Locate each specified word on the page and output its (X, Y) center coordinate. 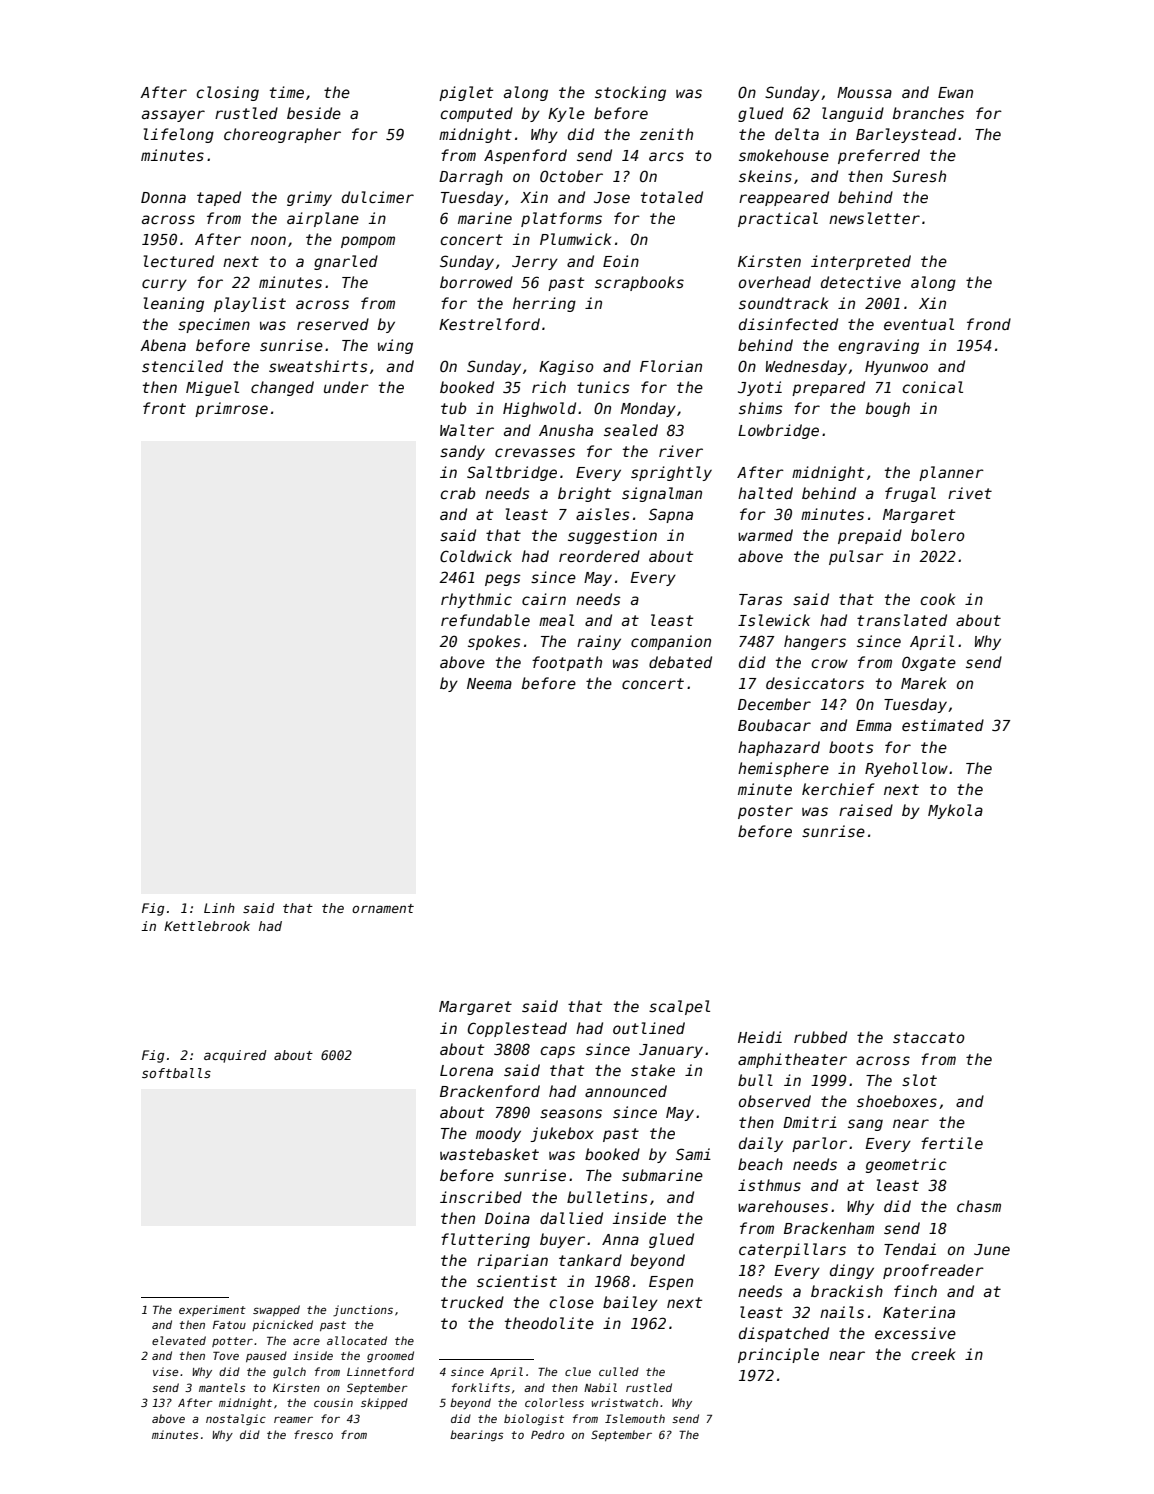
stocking (630, 93)
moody (498, 1134)
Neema (489, 683)
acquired (235, 1056)
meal (556, 620)
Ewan (955, 92)
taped (219, 198)
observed (775, 1101)
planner (951, 473)
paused (266, 1356)
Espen (671, 1283)
